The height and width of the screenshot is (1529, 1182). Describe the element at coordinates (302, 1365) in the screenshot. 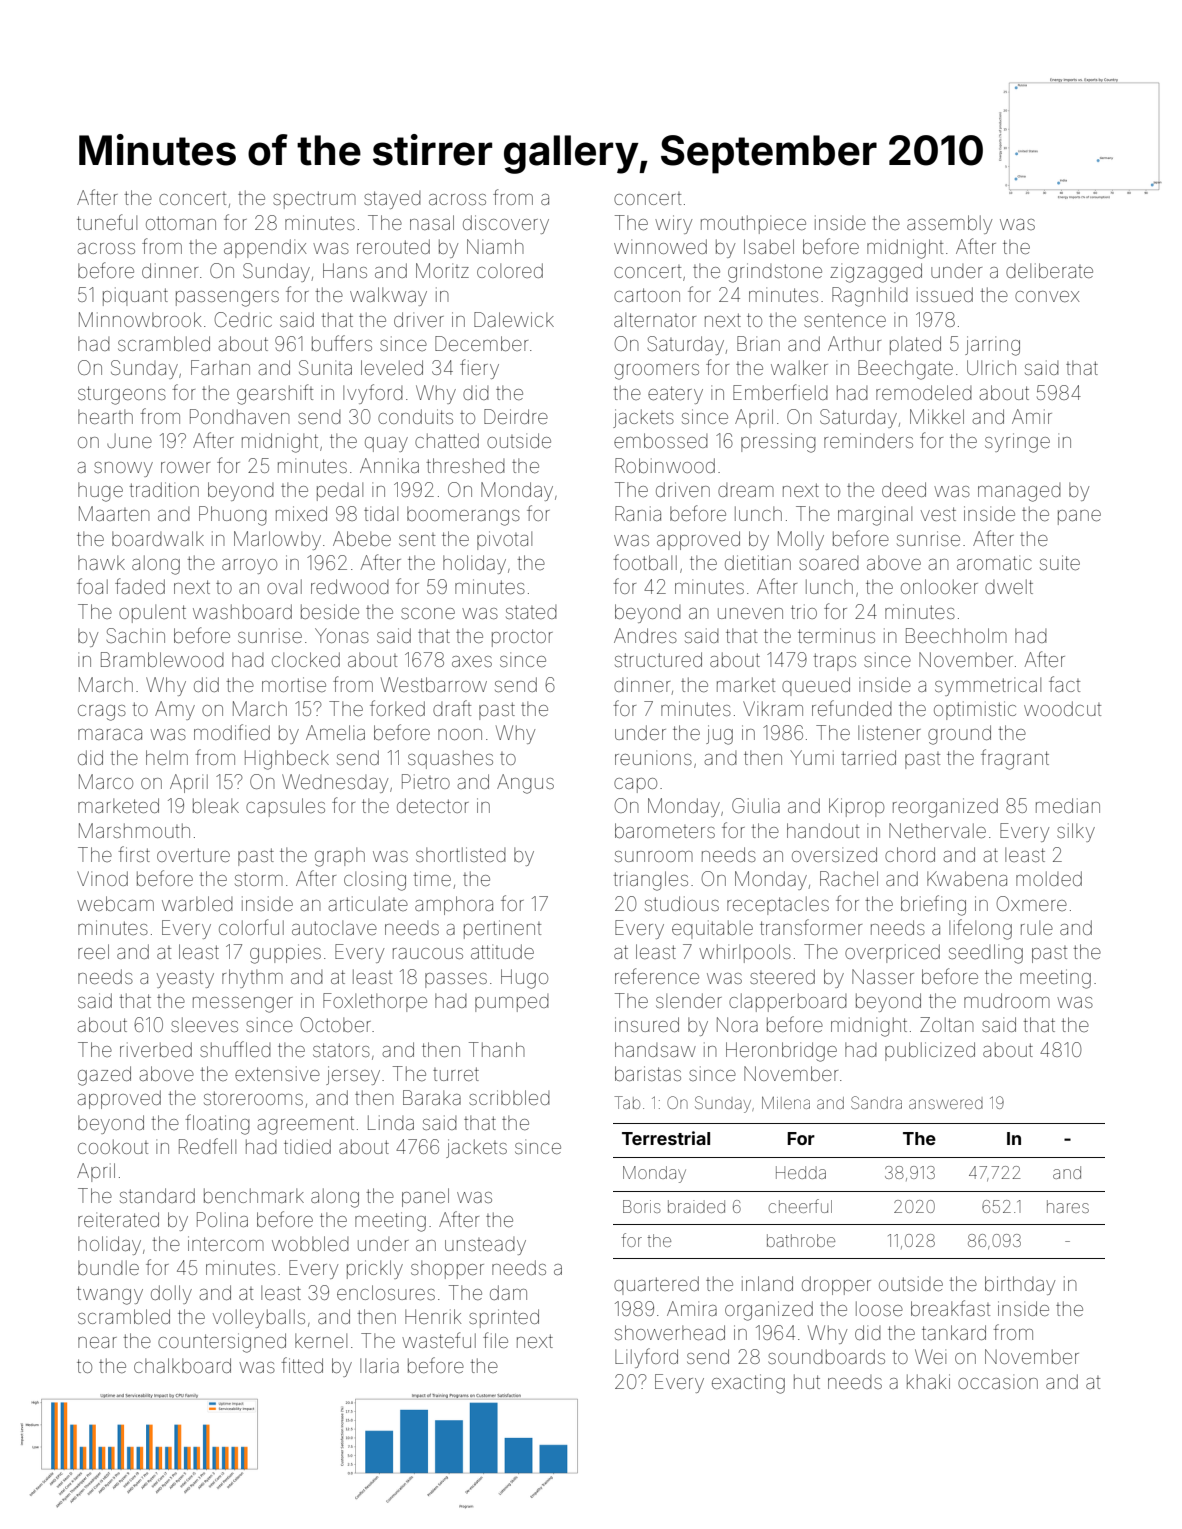

I see `fitted` at that location.
